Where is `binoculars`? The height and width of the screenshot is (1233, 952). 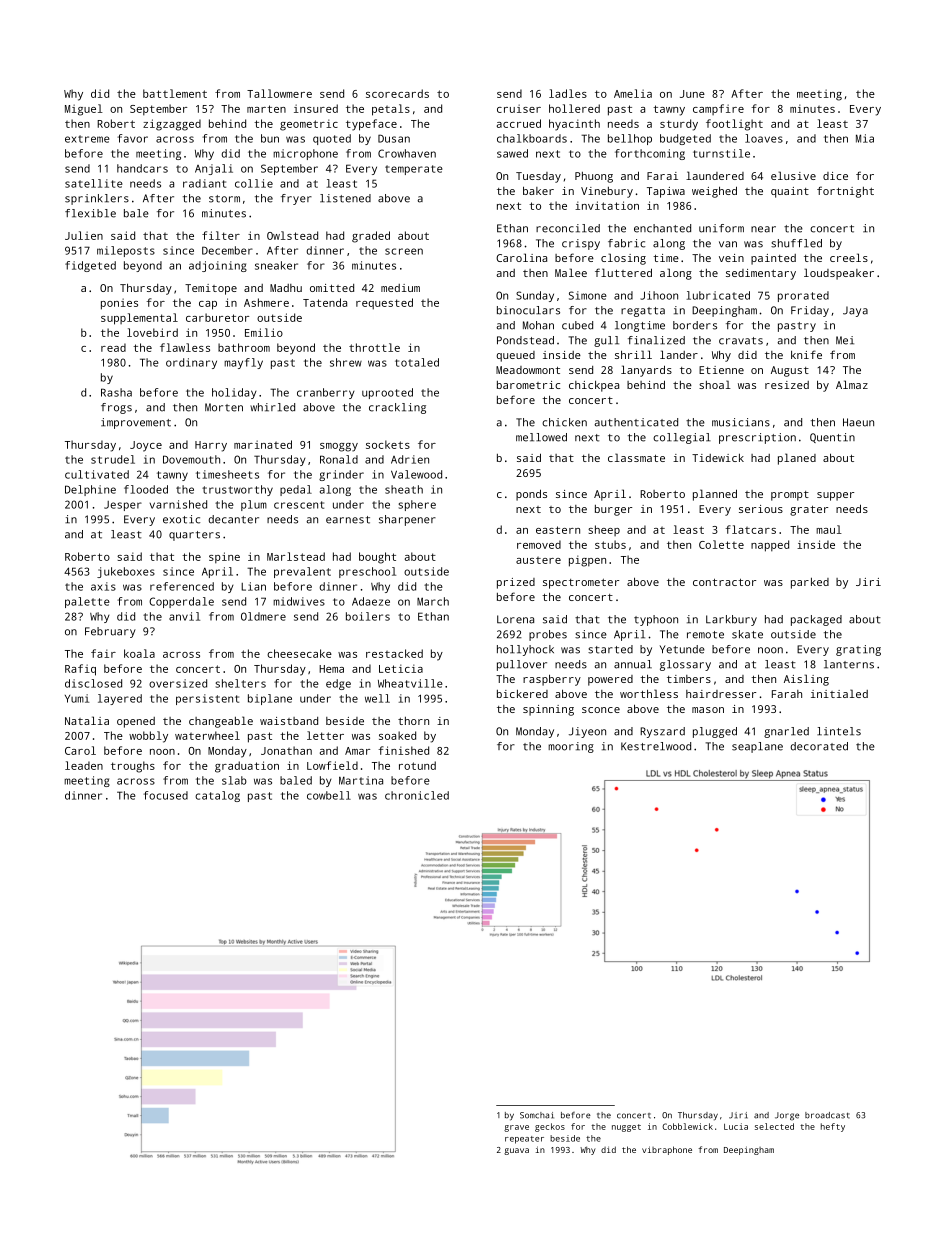 binoculars is located at coordinates (528, 310).
